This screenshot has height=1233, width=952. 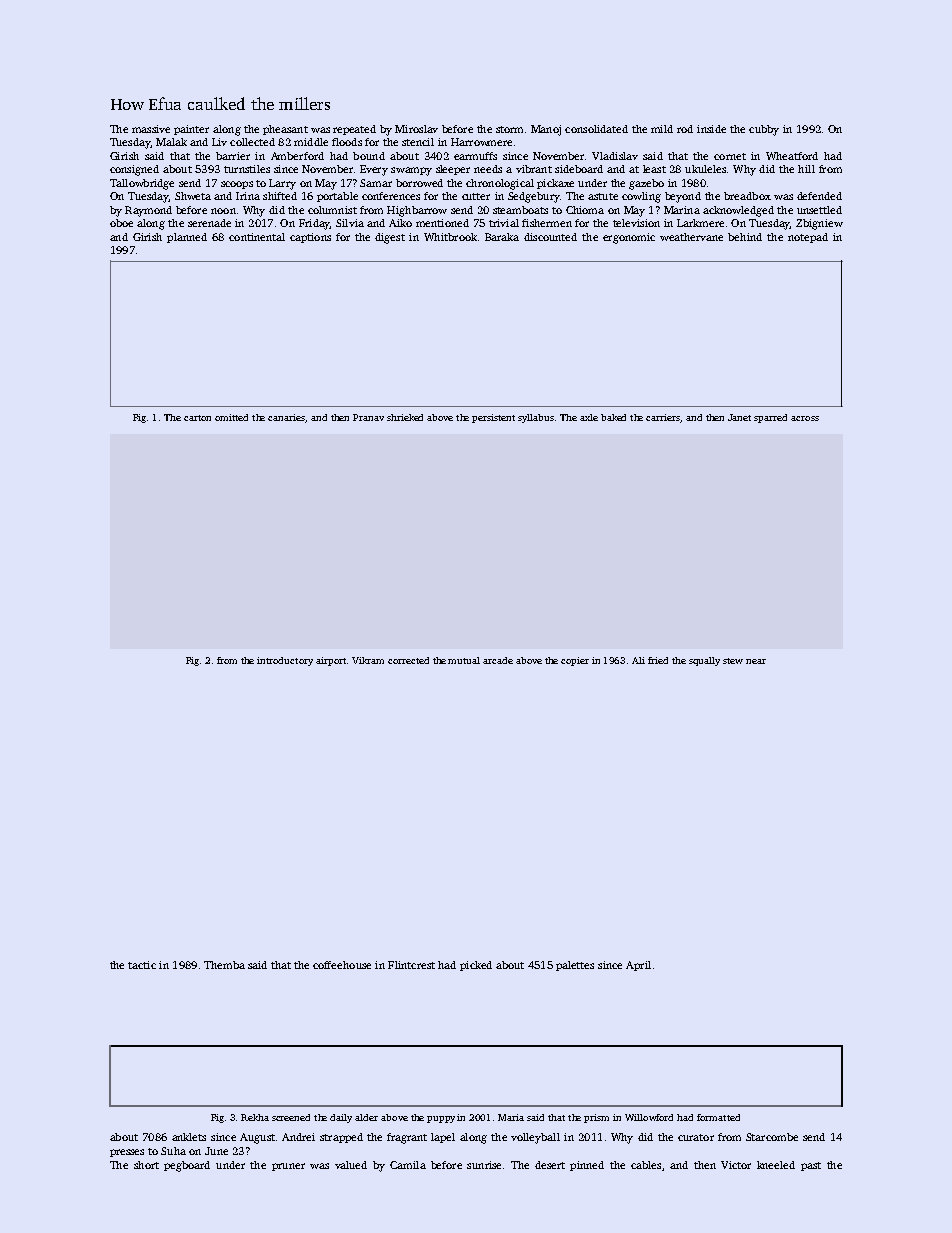 What do you see at coordinates (408, 660) in the screenshot?
I see `corrected` at bounding box center [408, 660].
